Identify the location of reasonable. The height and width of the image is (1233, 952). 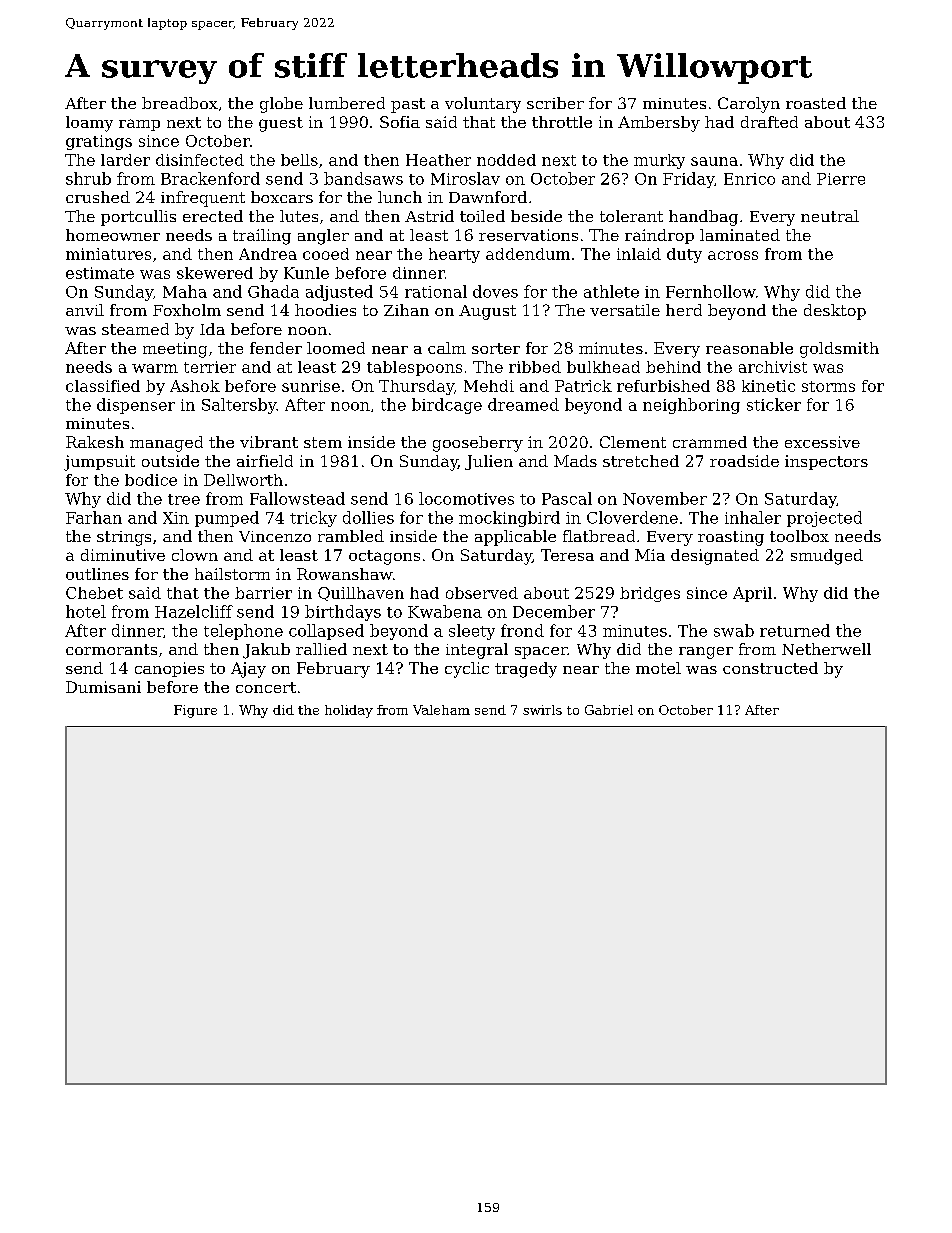
(749, 348).
